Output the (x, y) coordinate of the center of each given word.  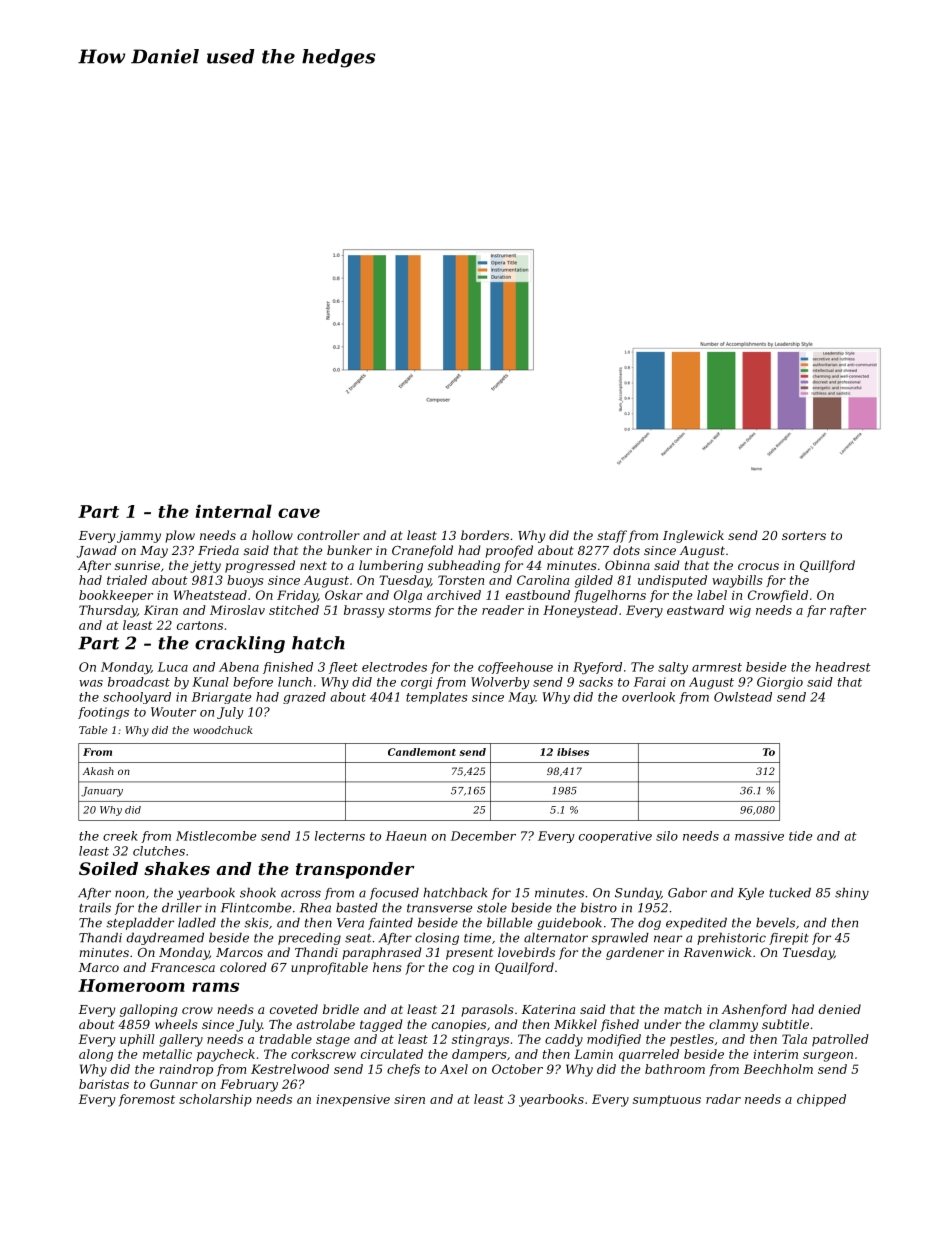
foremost (147, 1100)
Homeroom (131, 985)
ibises (573, 752)
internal (233, 511)
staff (612, 536)
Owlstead (743, 697)
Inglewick (693, 536)
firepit (789, 939)
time (477, 938)
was (91, 683)
